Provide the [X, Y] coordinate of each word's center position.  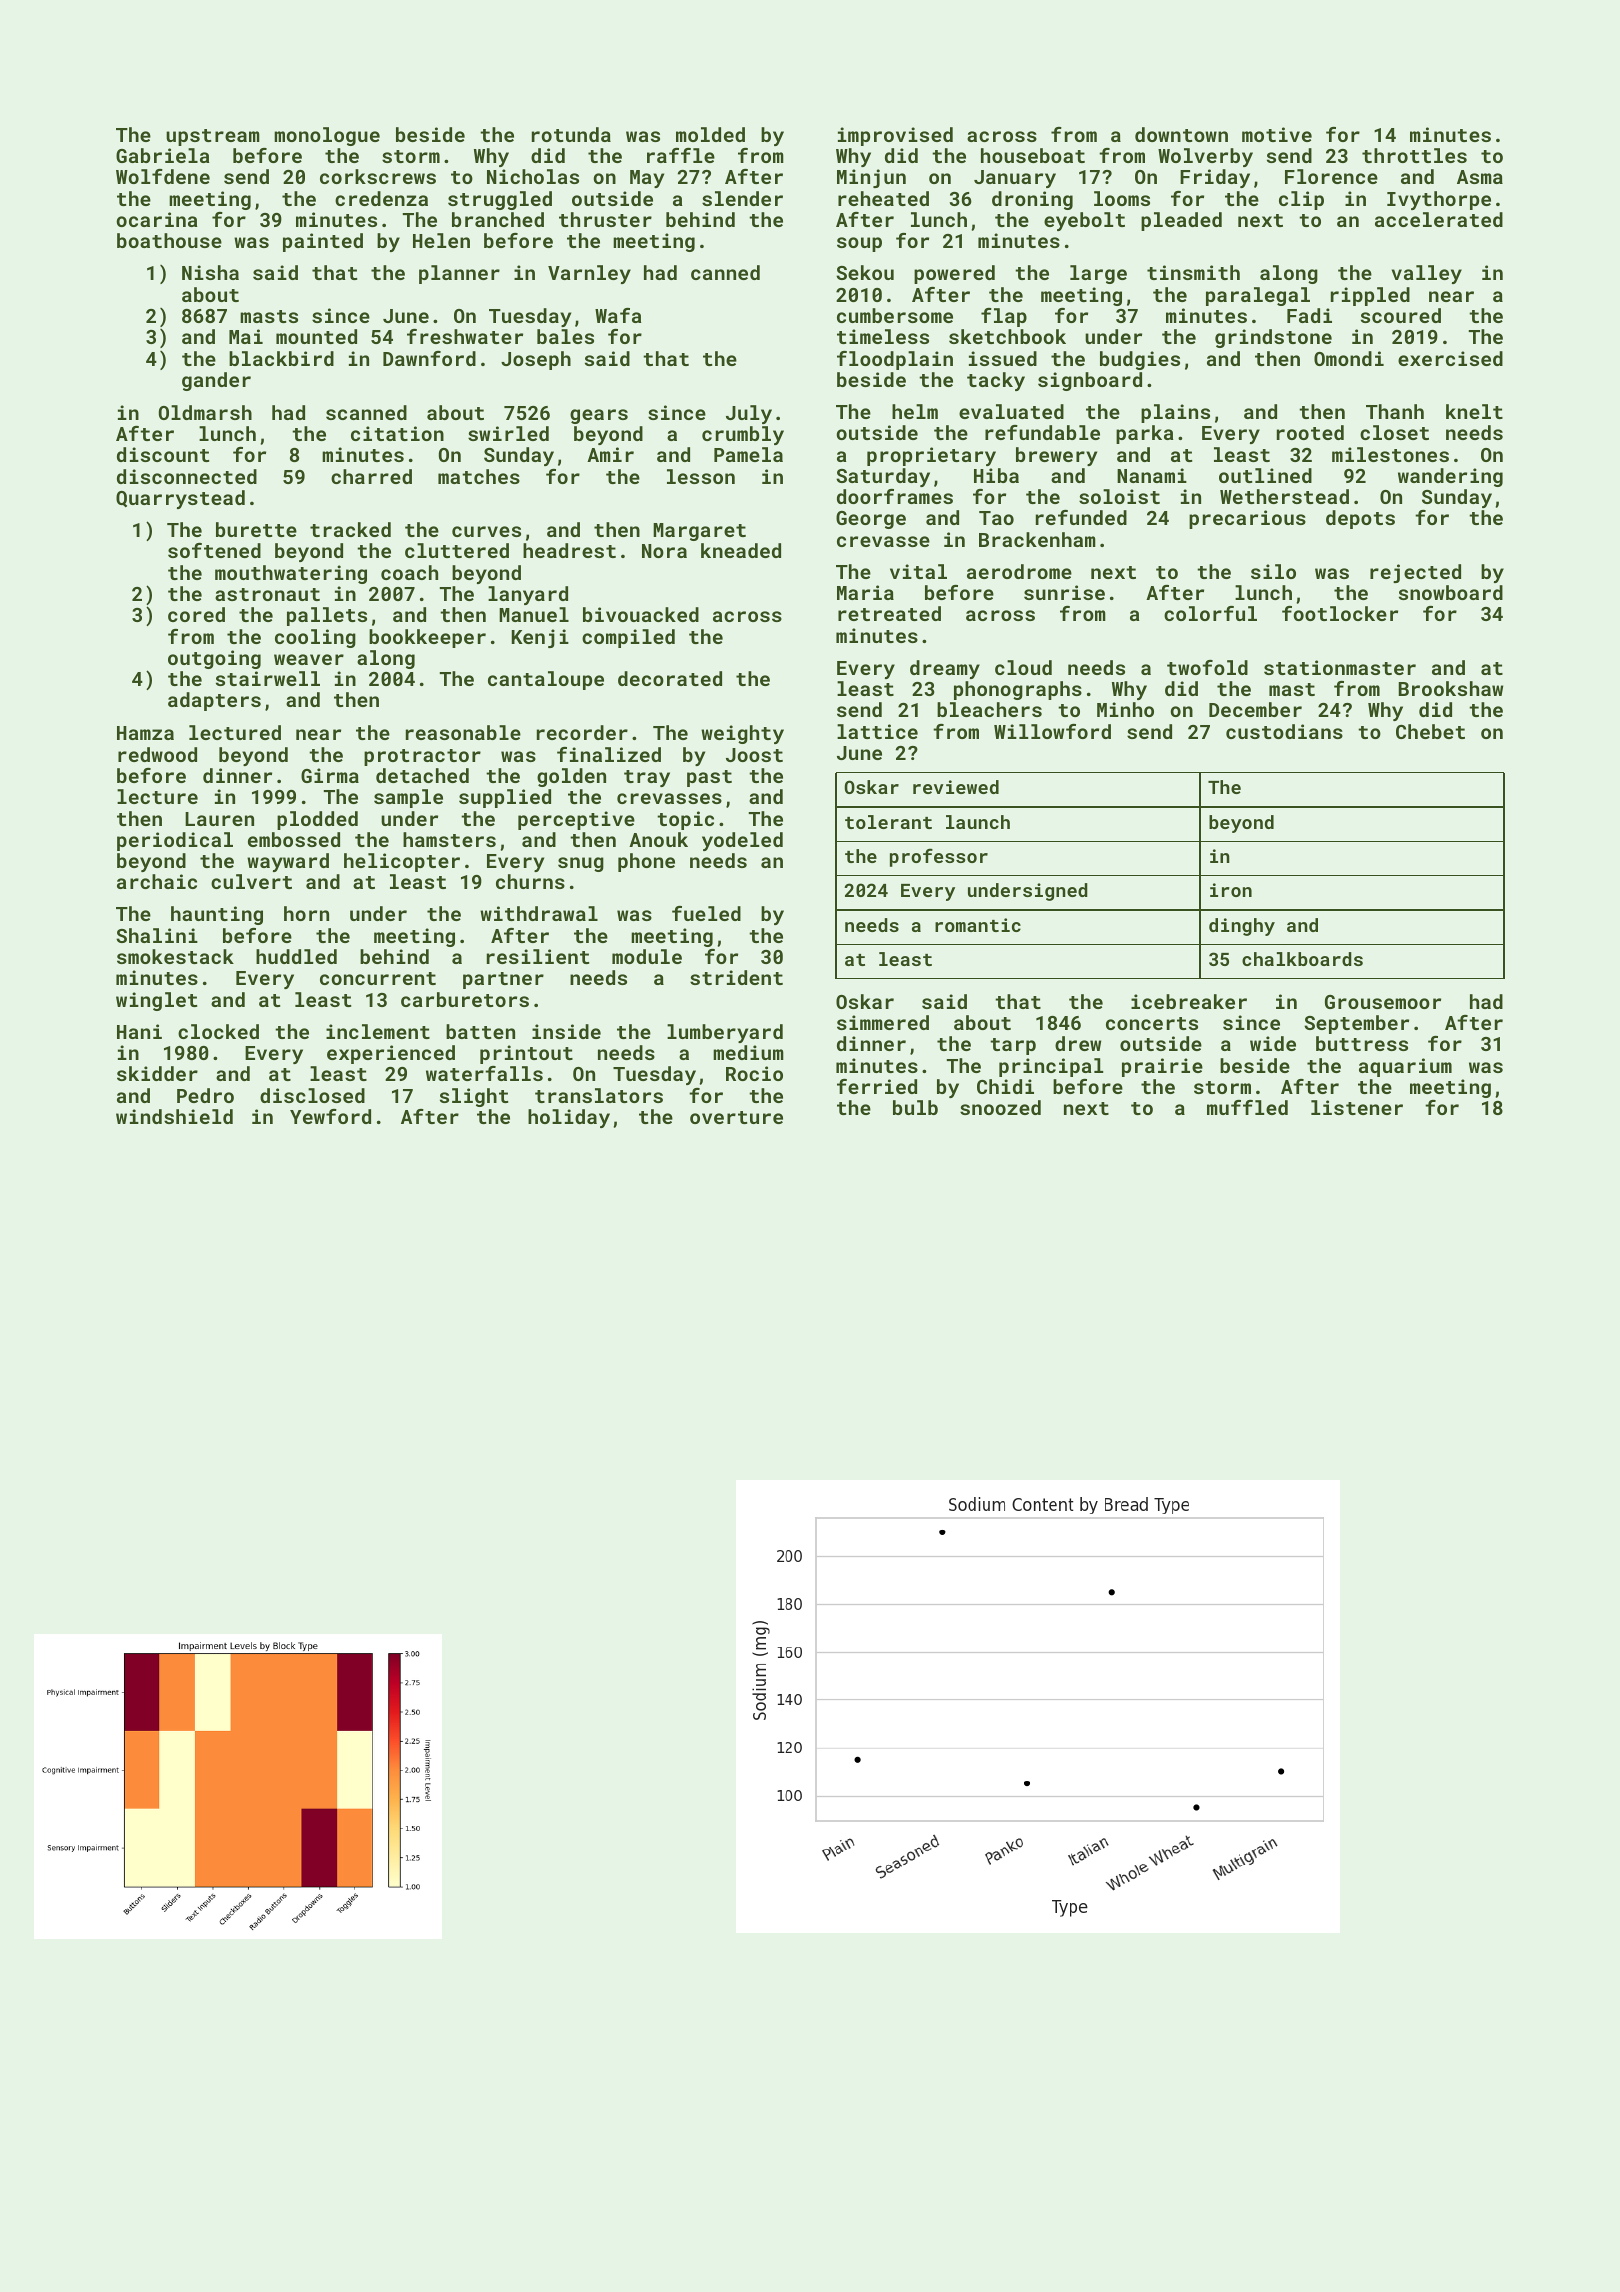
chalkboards [1302, 959]
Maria [865, 592]
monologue [327, 136]
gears [599, 416]
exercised [1450, 358]
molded [710, 134]
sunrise [1064, 592]
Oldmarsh [205, 412]
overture [736, 1117]
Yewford [330, 1116]
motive [1277, 134]
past [709, 778]
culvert [251, 881]
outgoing [214, 659]
